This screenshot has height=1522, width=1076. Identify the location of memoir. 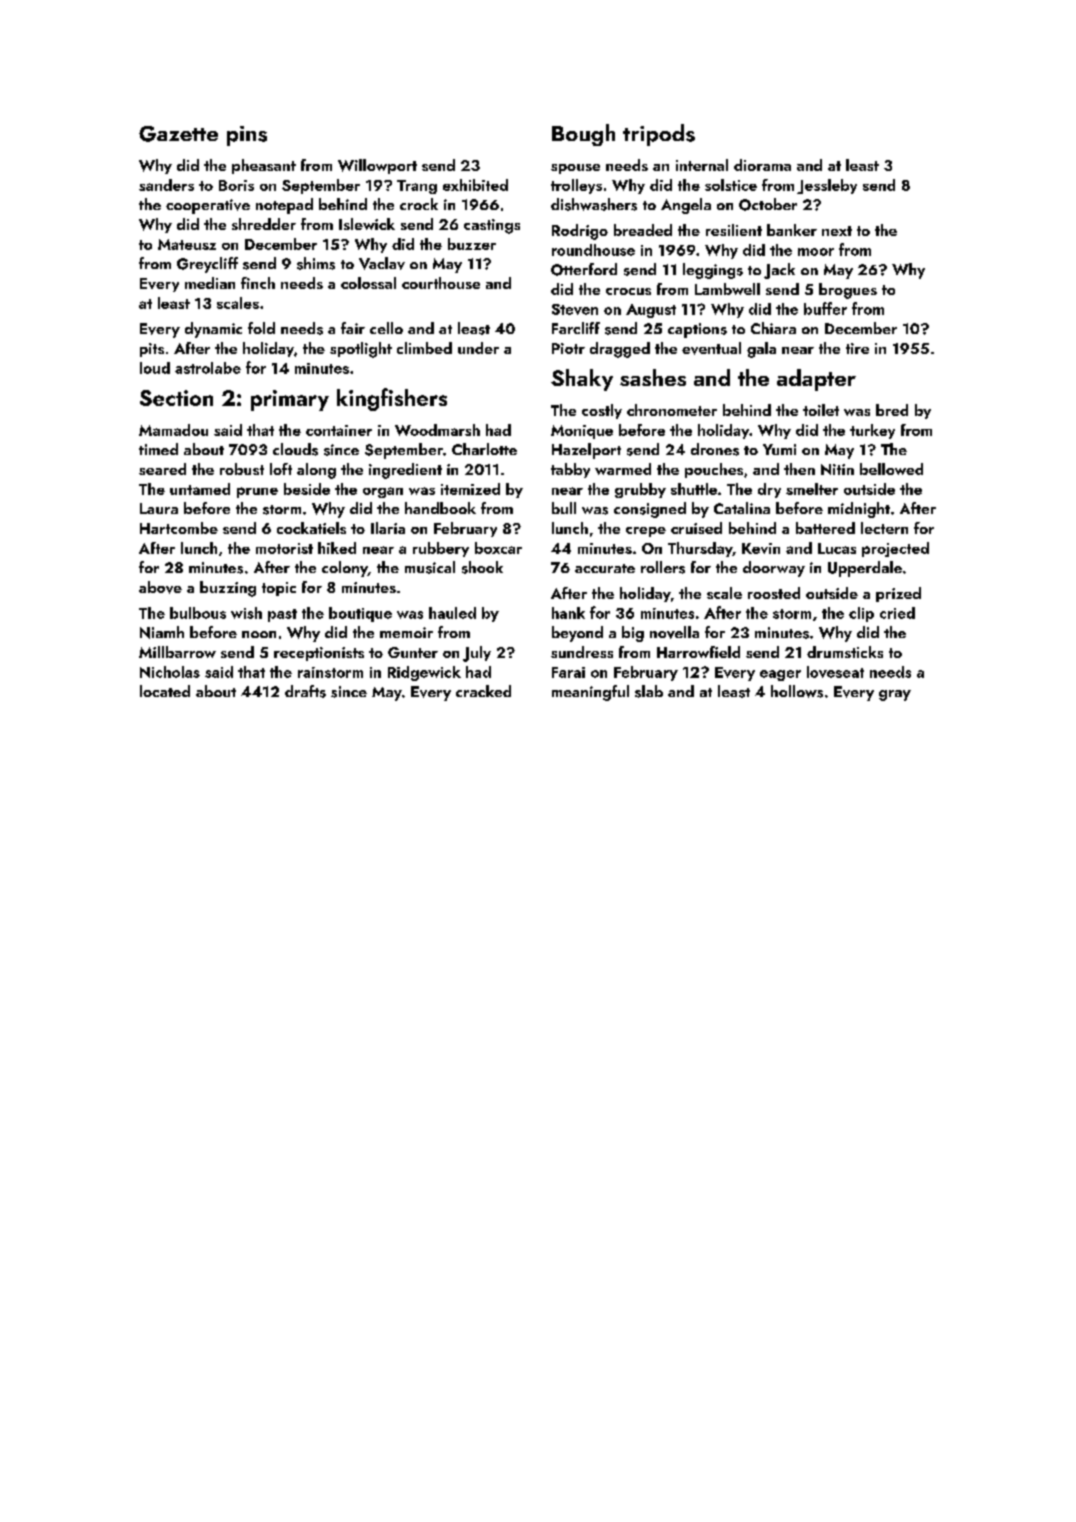
(406, 632).
